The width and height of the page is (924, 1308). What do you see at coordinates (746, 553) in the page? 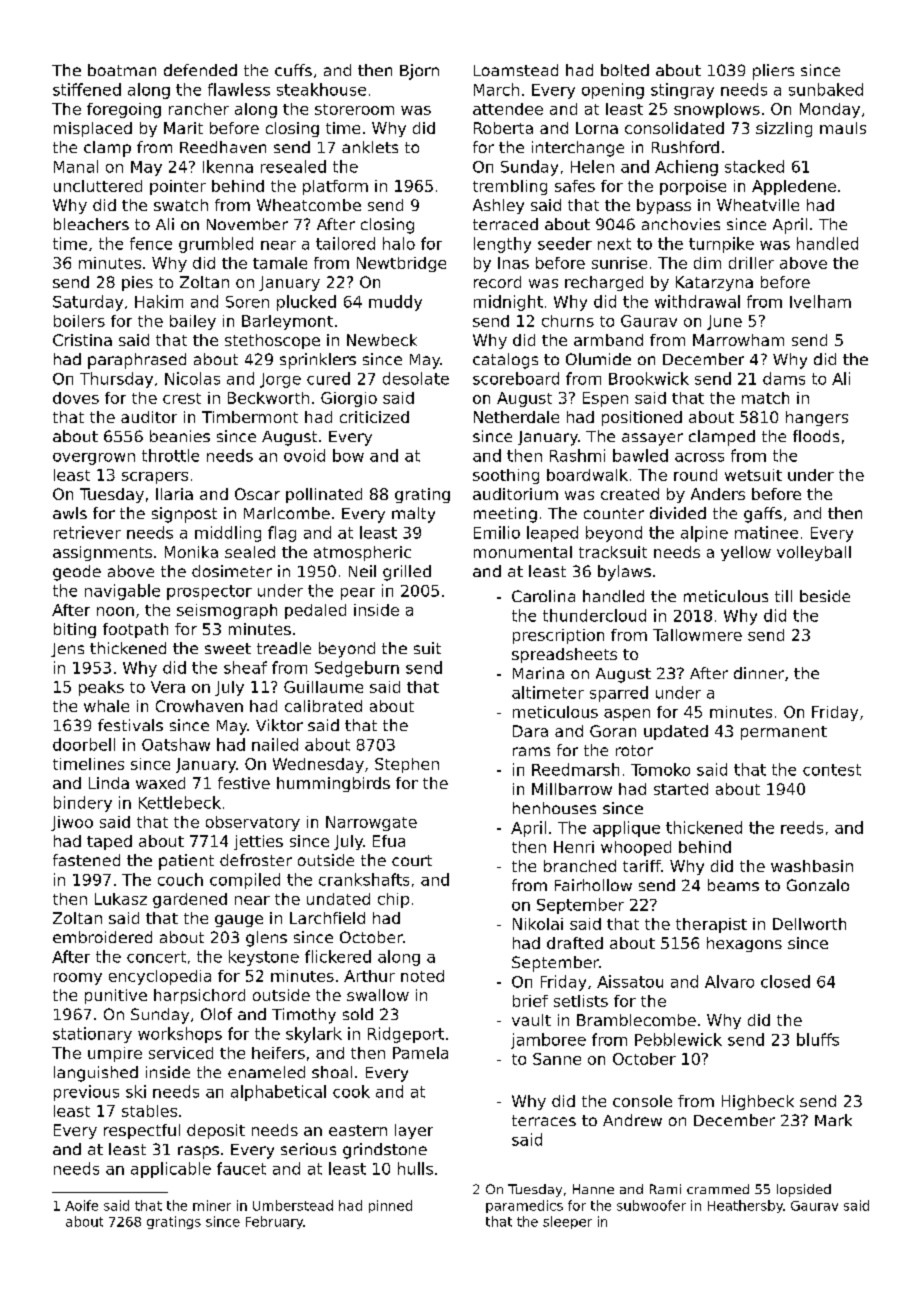
I see `yellow` at bounding box center [746, 553].
